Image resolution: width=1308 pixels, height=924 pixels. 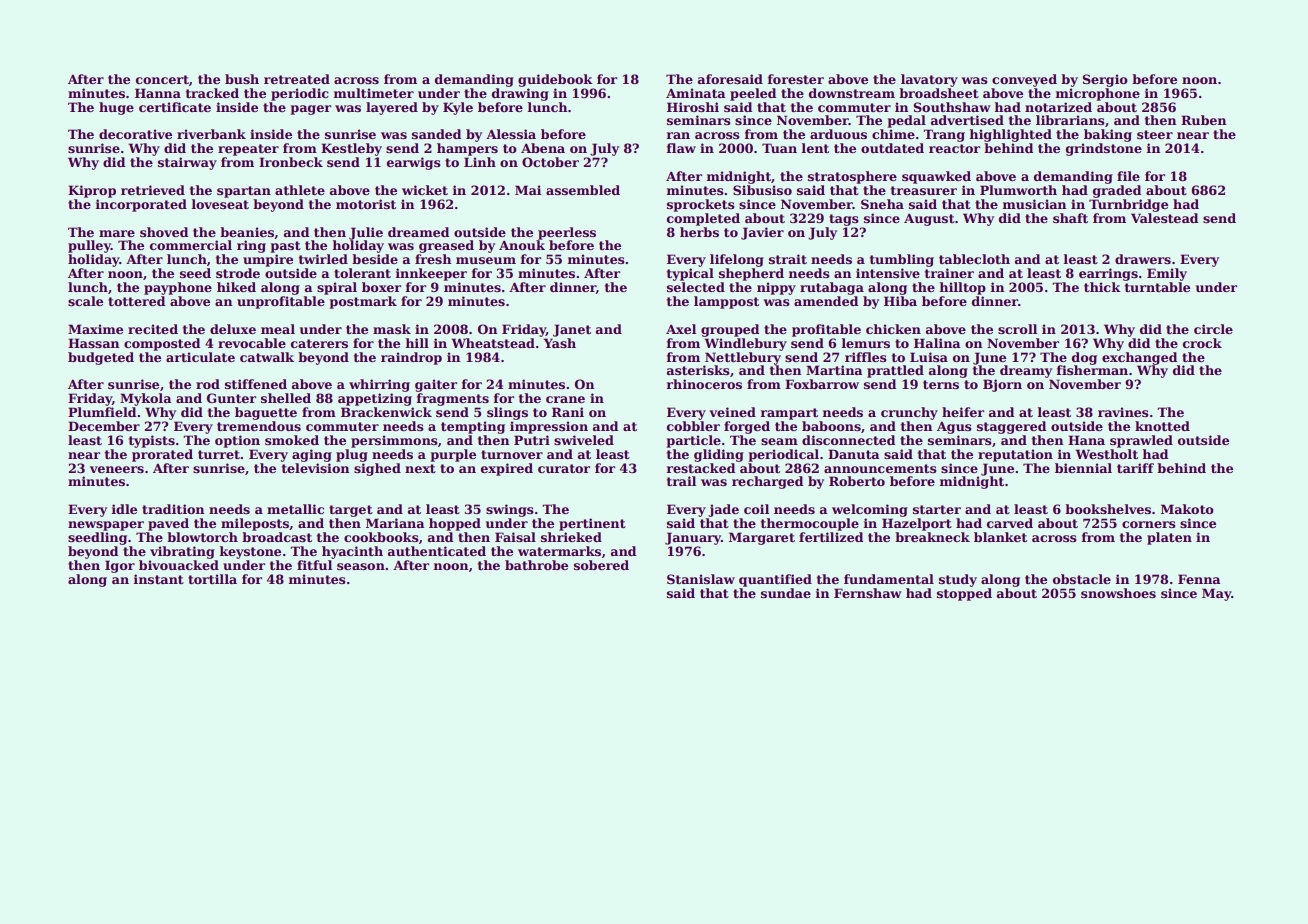 I want to click on fisherman, so click(x=1092, y=370).
